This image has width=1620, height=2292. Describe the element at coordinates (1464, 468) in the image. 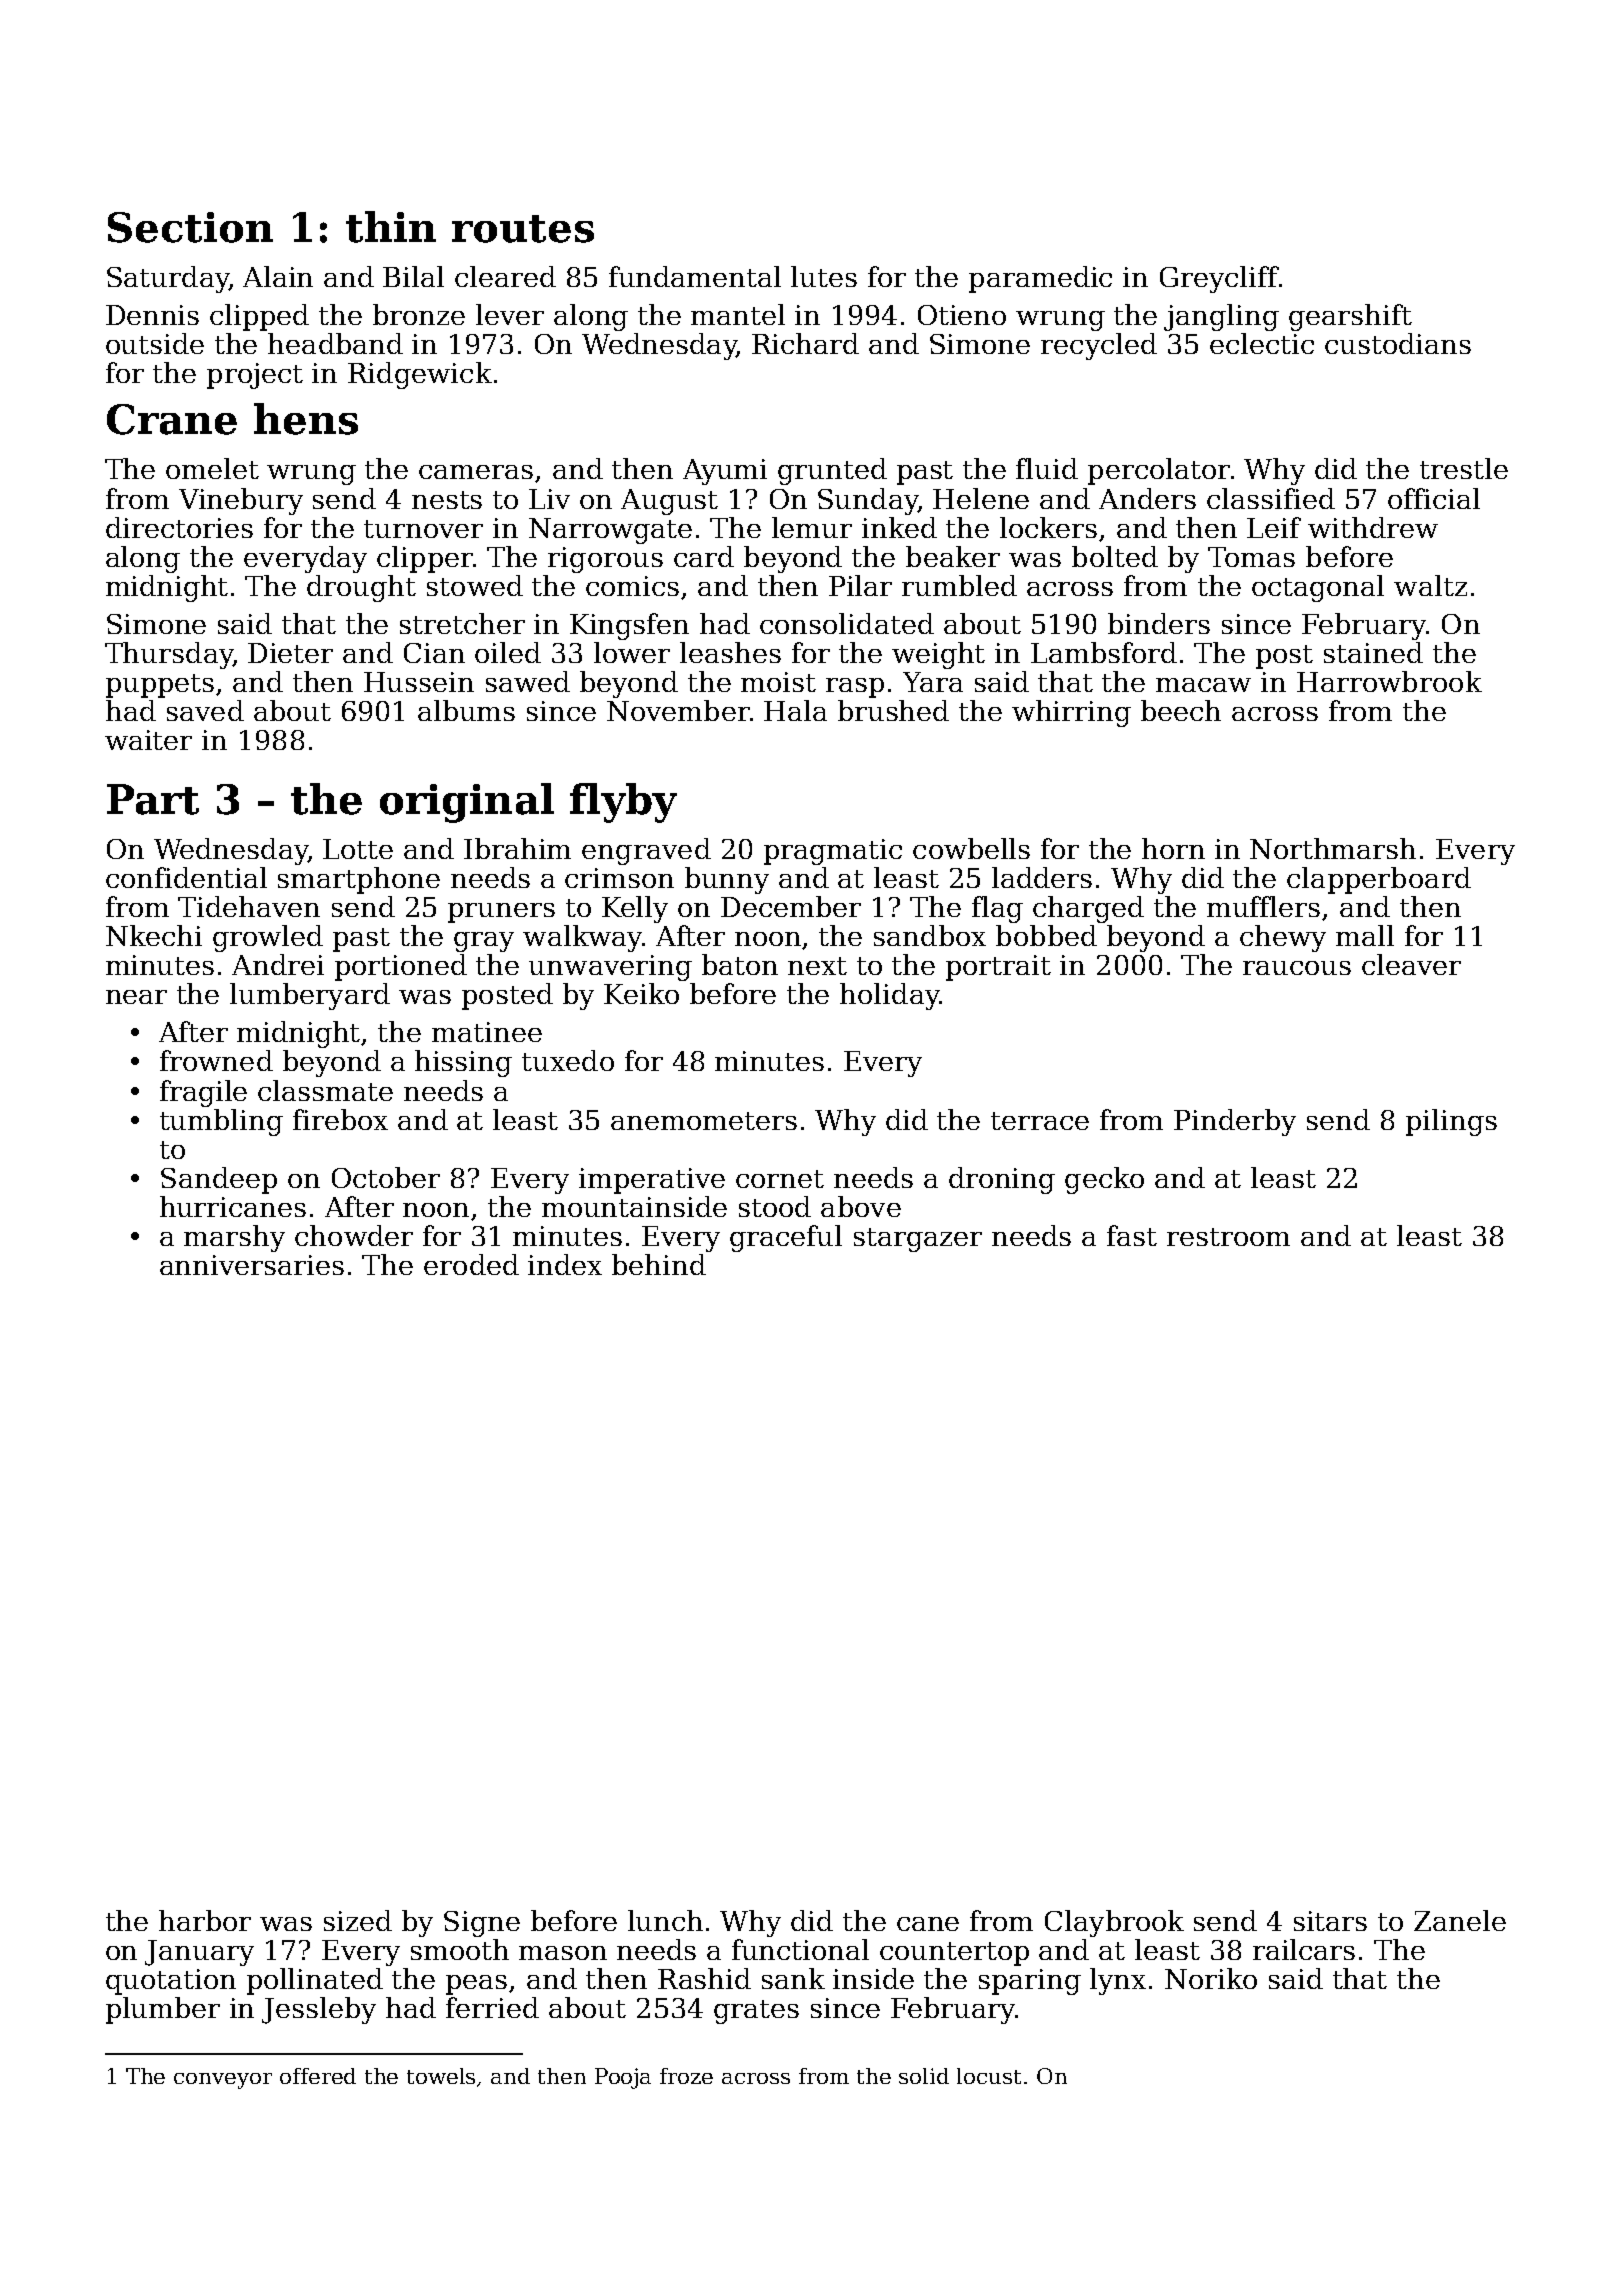

I see `trestle` at that location.
